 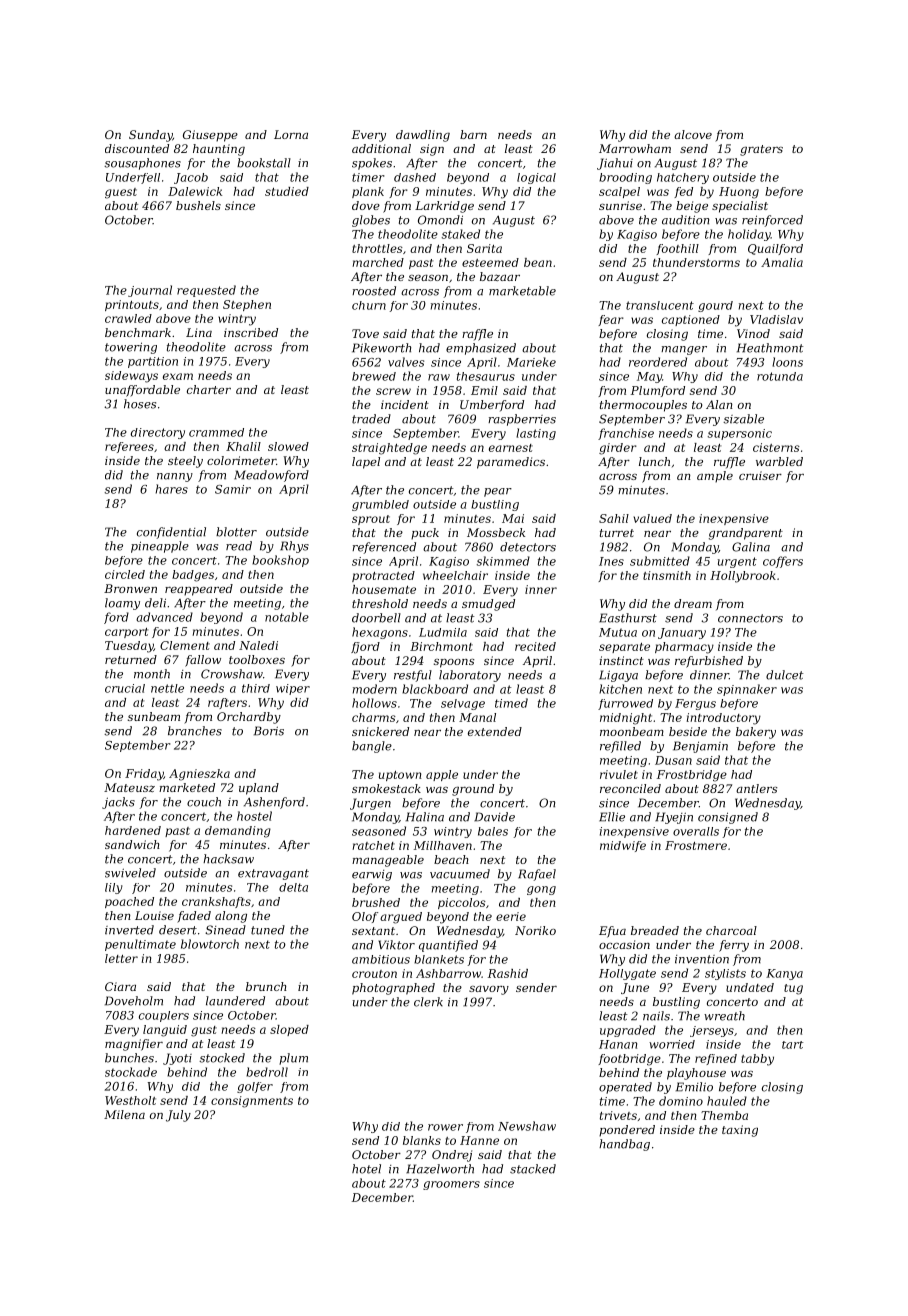 I want to click on paramedics, so click(x=511, y=463).
